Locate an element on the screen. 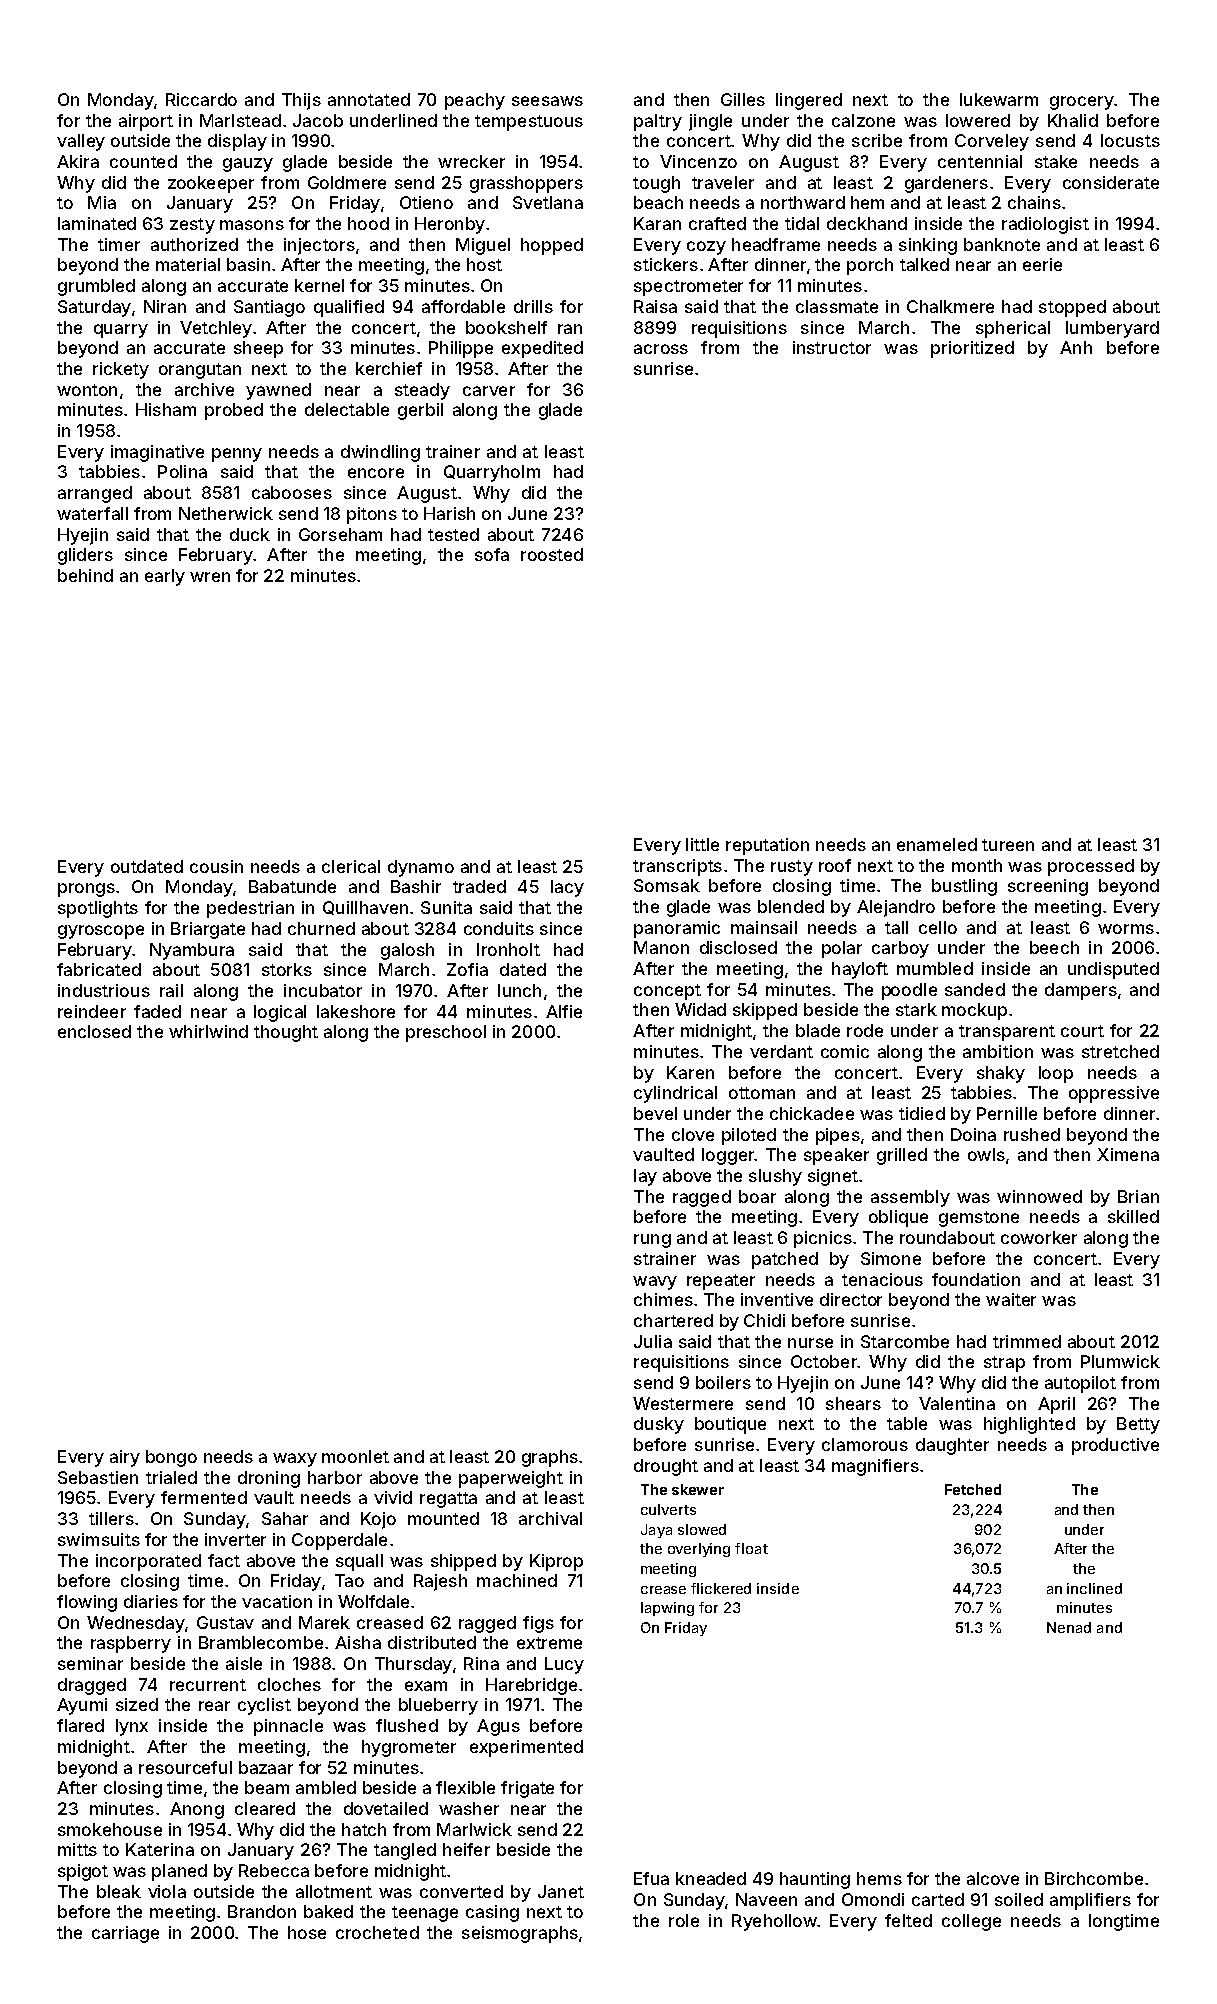 The height and width of the screenshot is (2004, 1217). mitts is located at coordinates (77, 1849).
